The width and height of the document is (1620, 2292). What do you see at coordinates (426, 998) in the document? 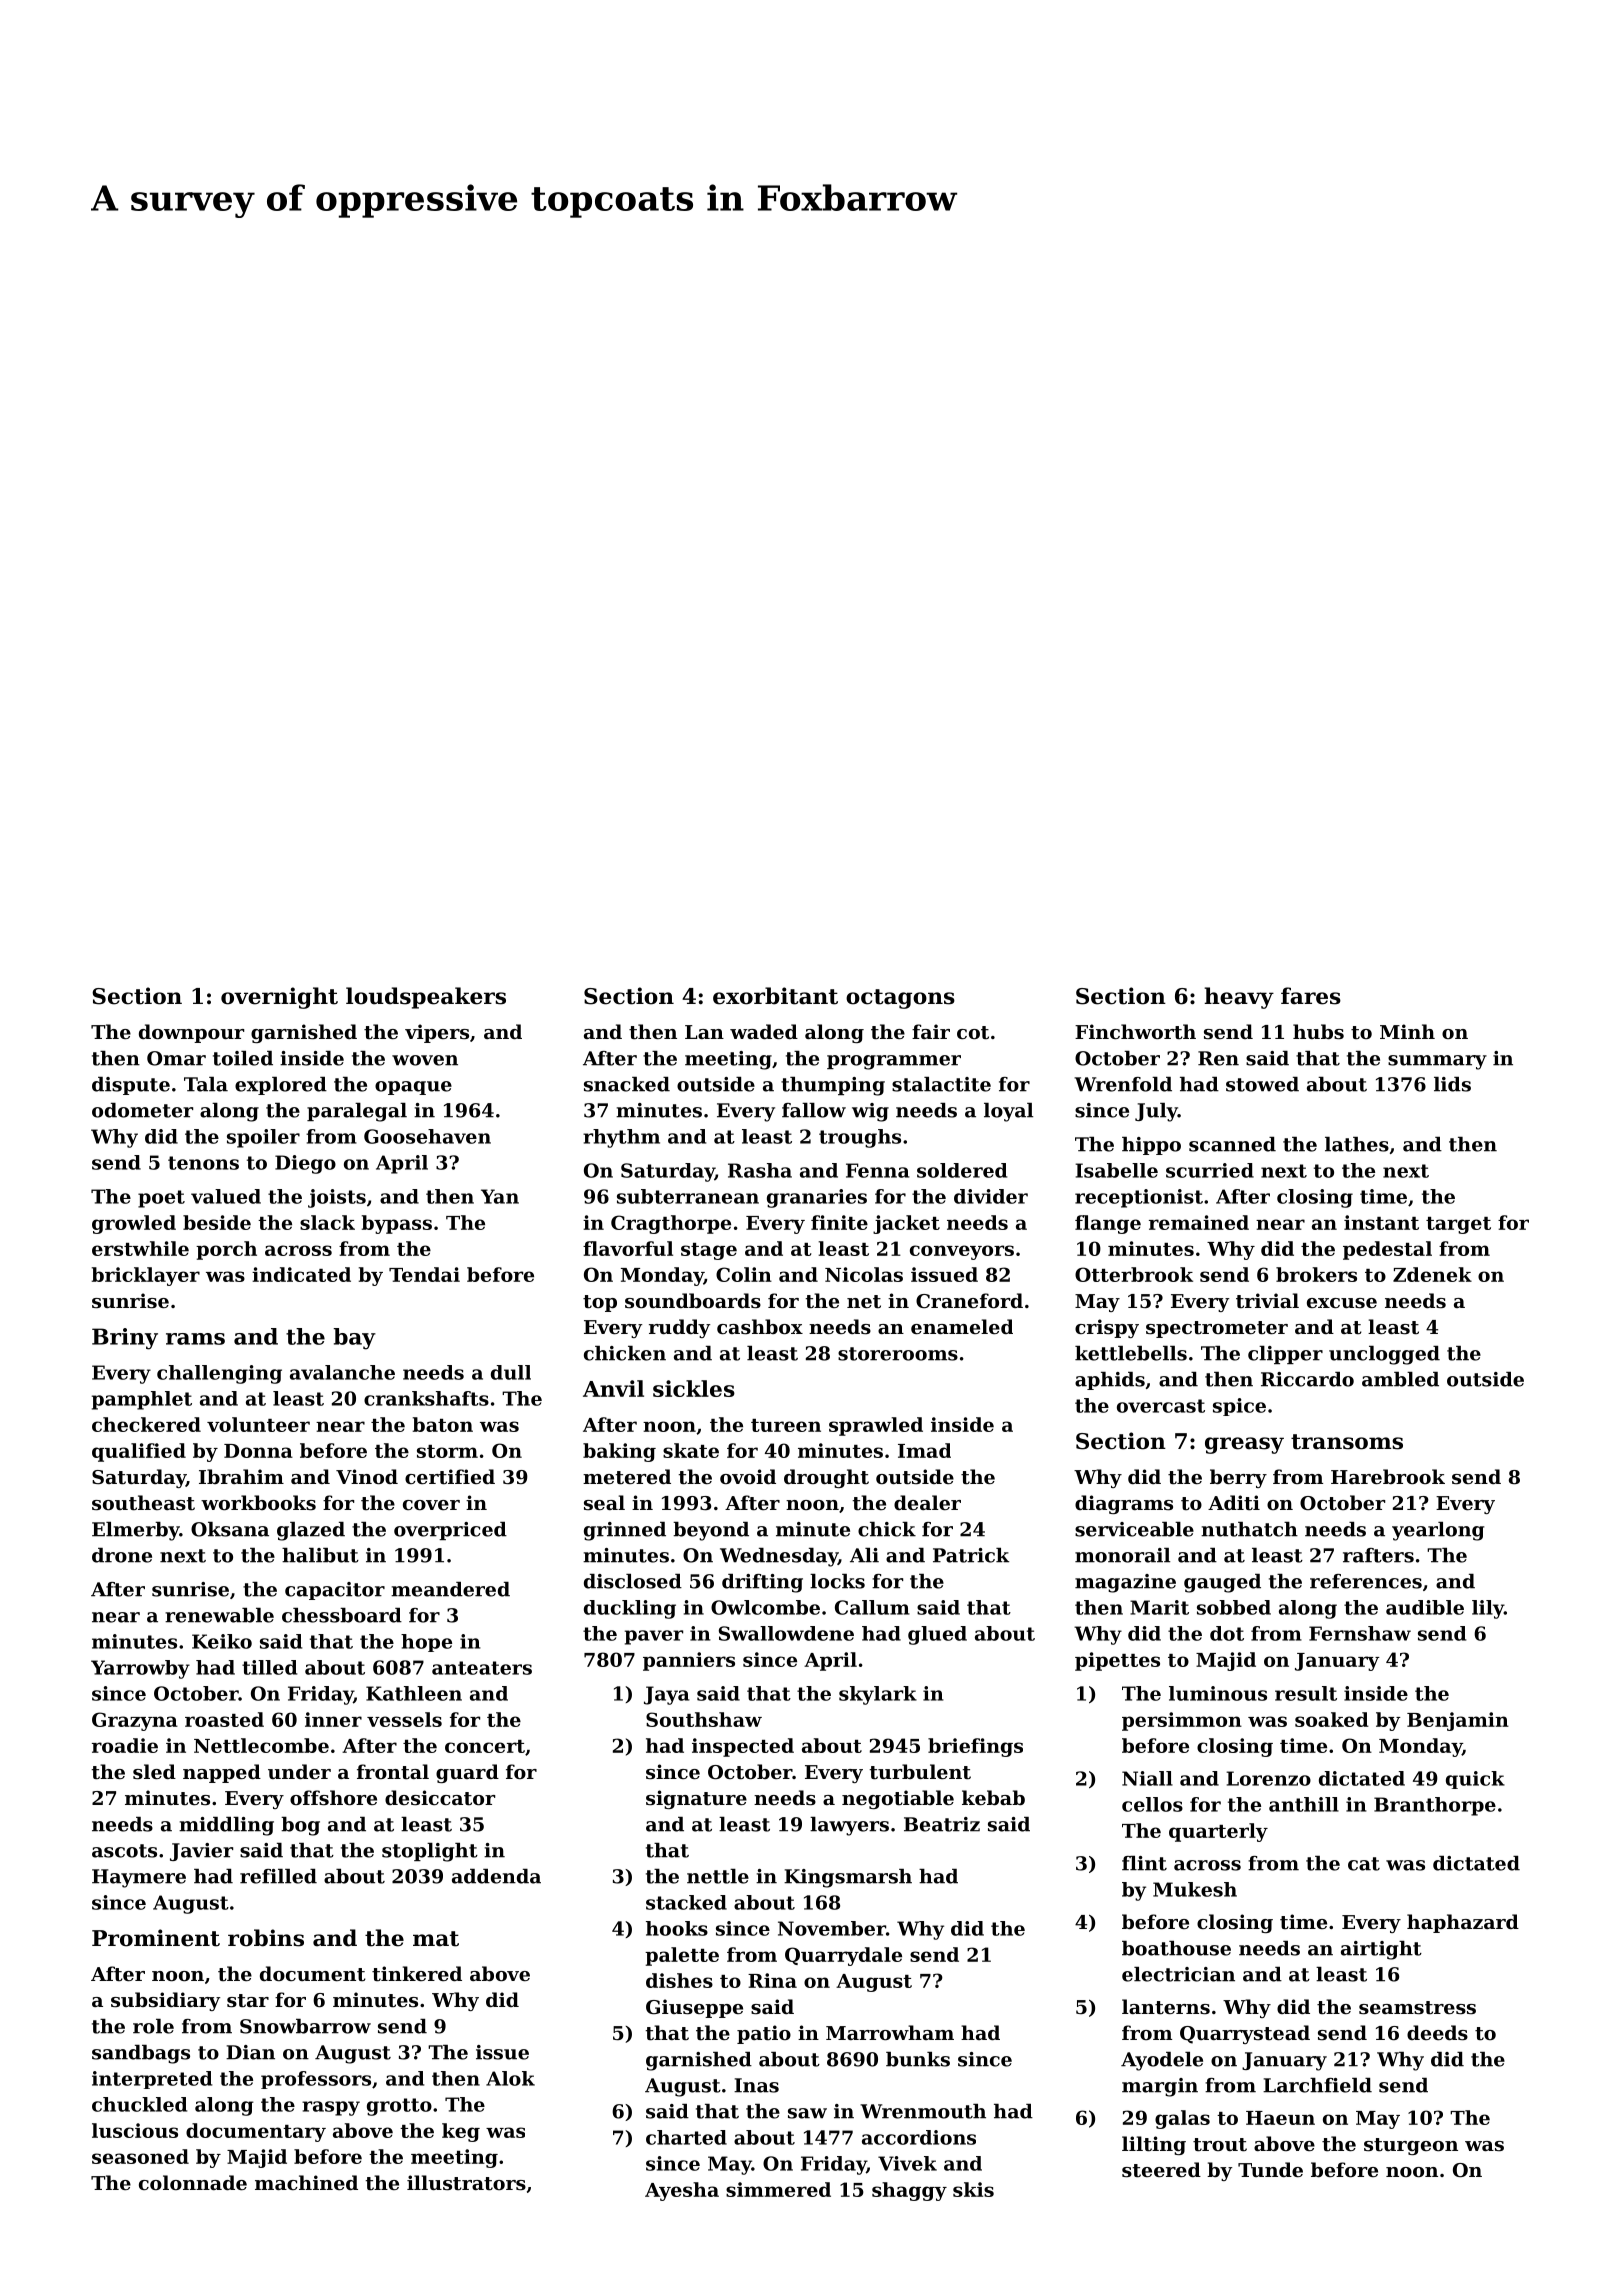
I see `loudspeakers` at bounding box center [426, 998].
